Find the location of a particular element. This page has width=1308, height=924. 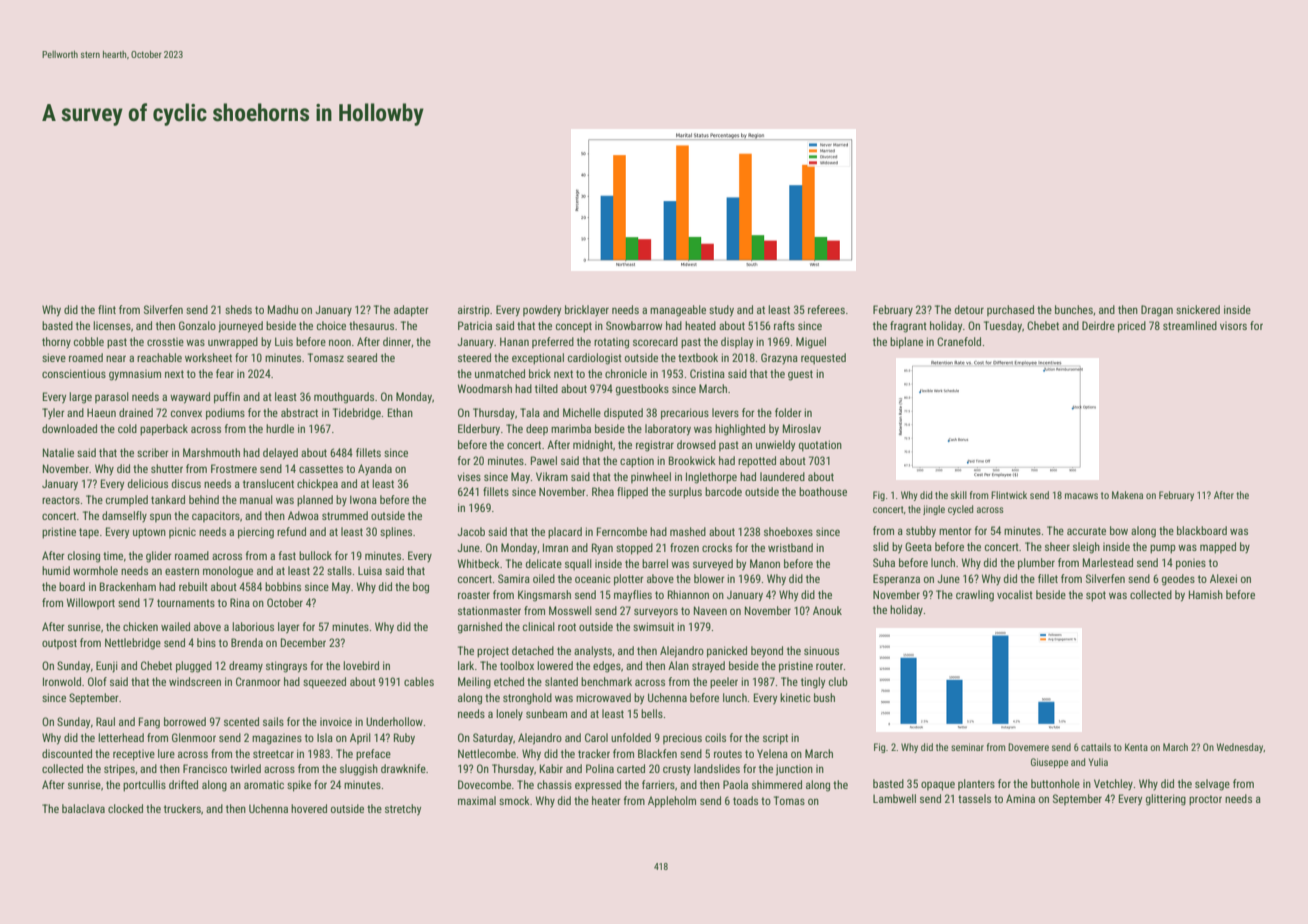

licenses is located at coordinates (112, 325).
